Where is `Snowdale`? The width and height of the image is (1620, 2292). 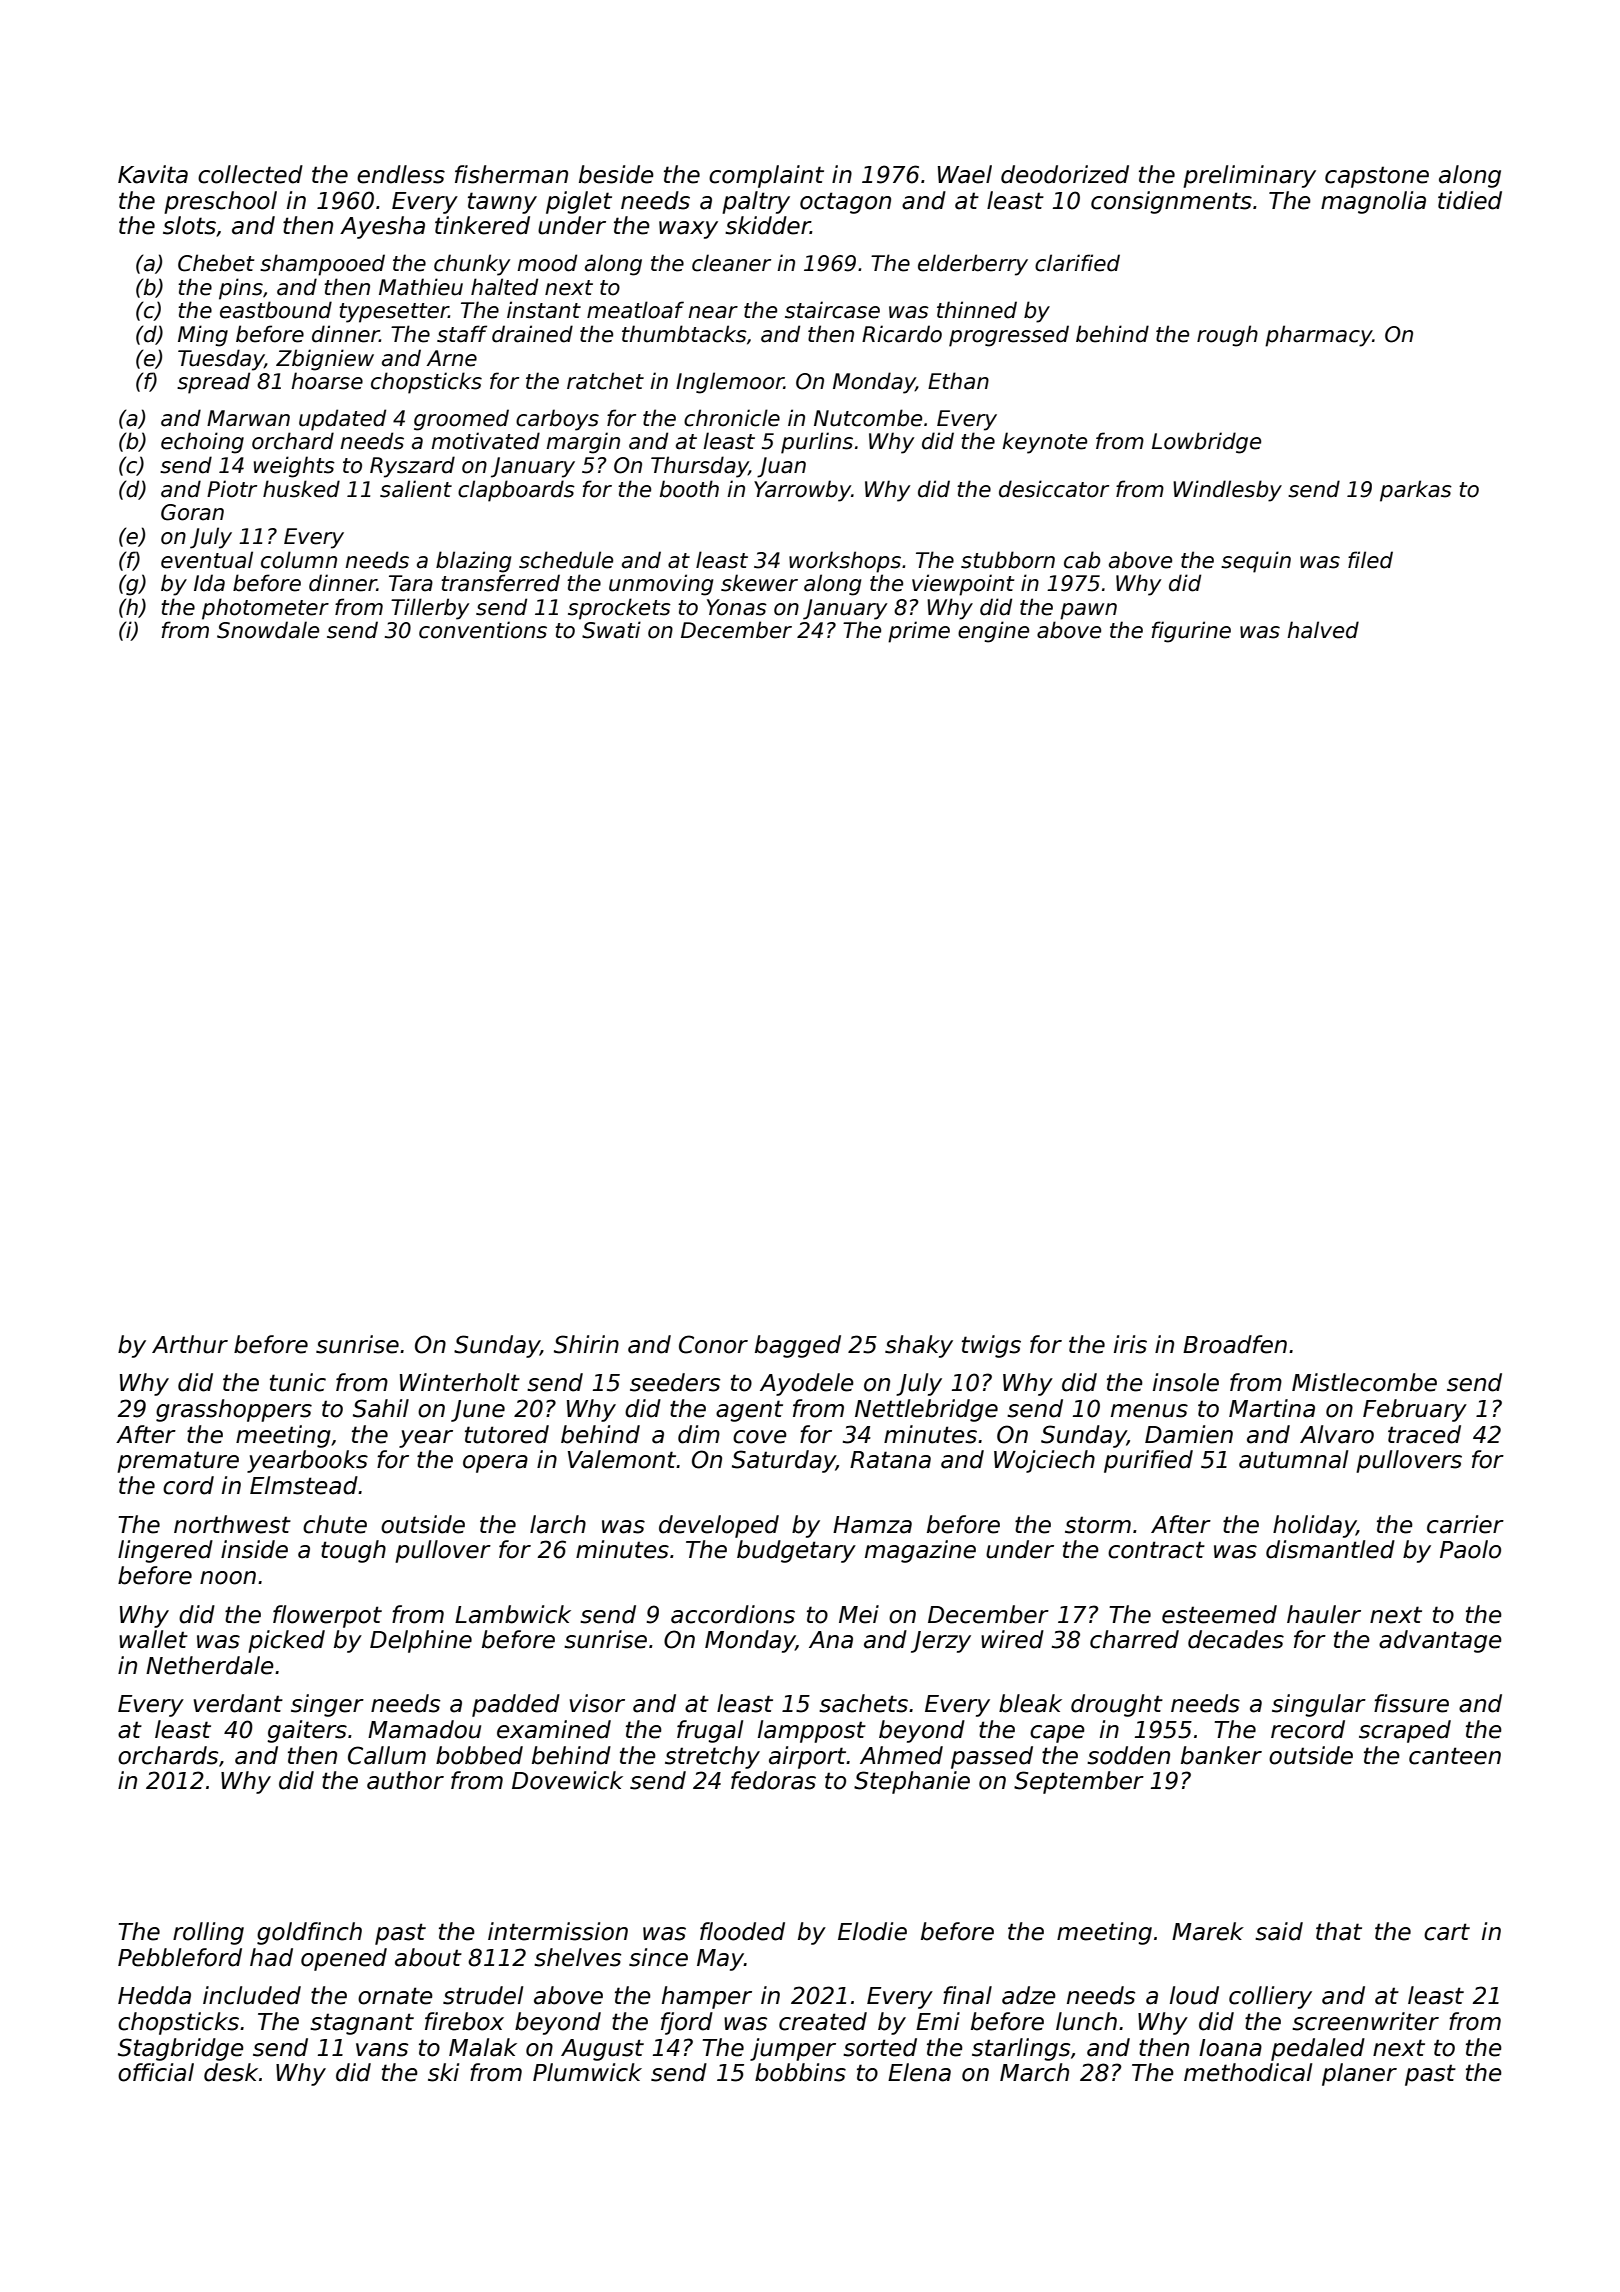
Snowdale is located at coordinates (268, 630).
